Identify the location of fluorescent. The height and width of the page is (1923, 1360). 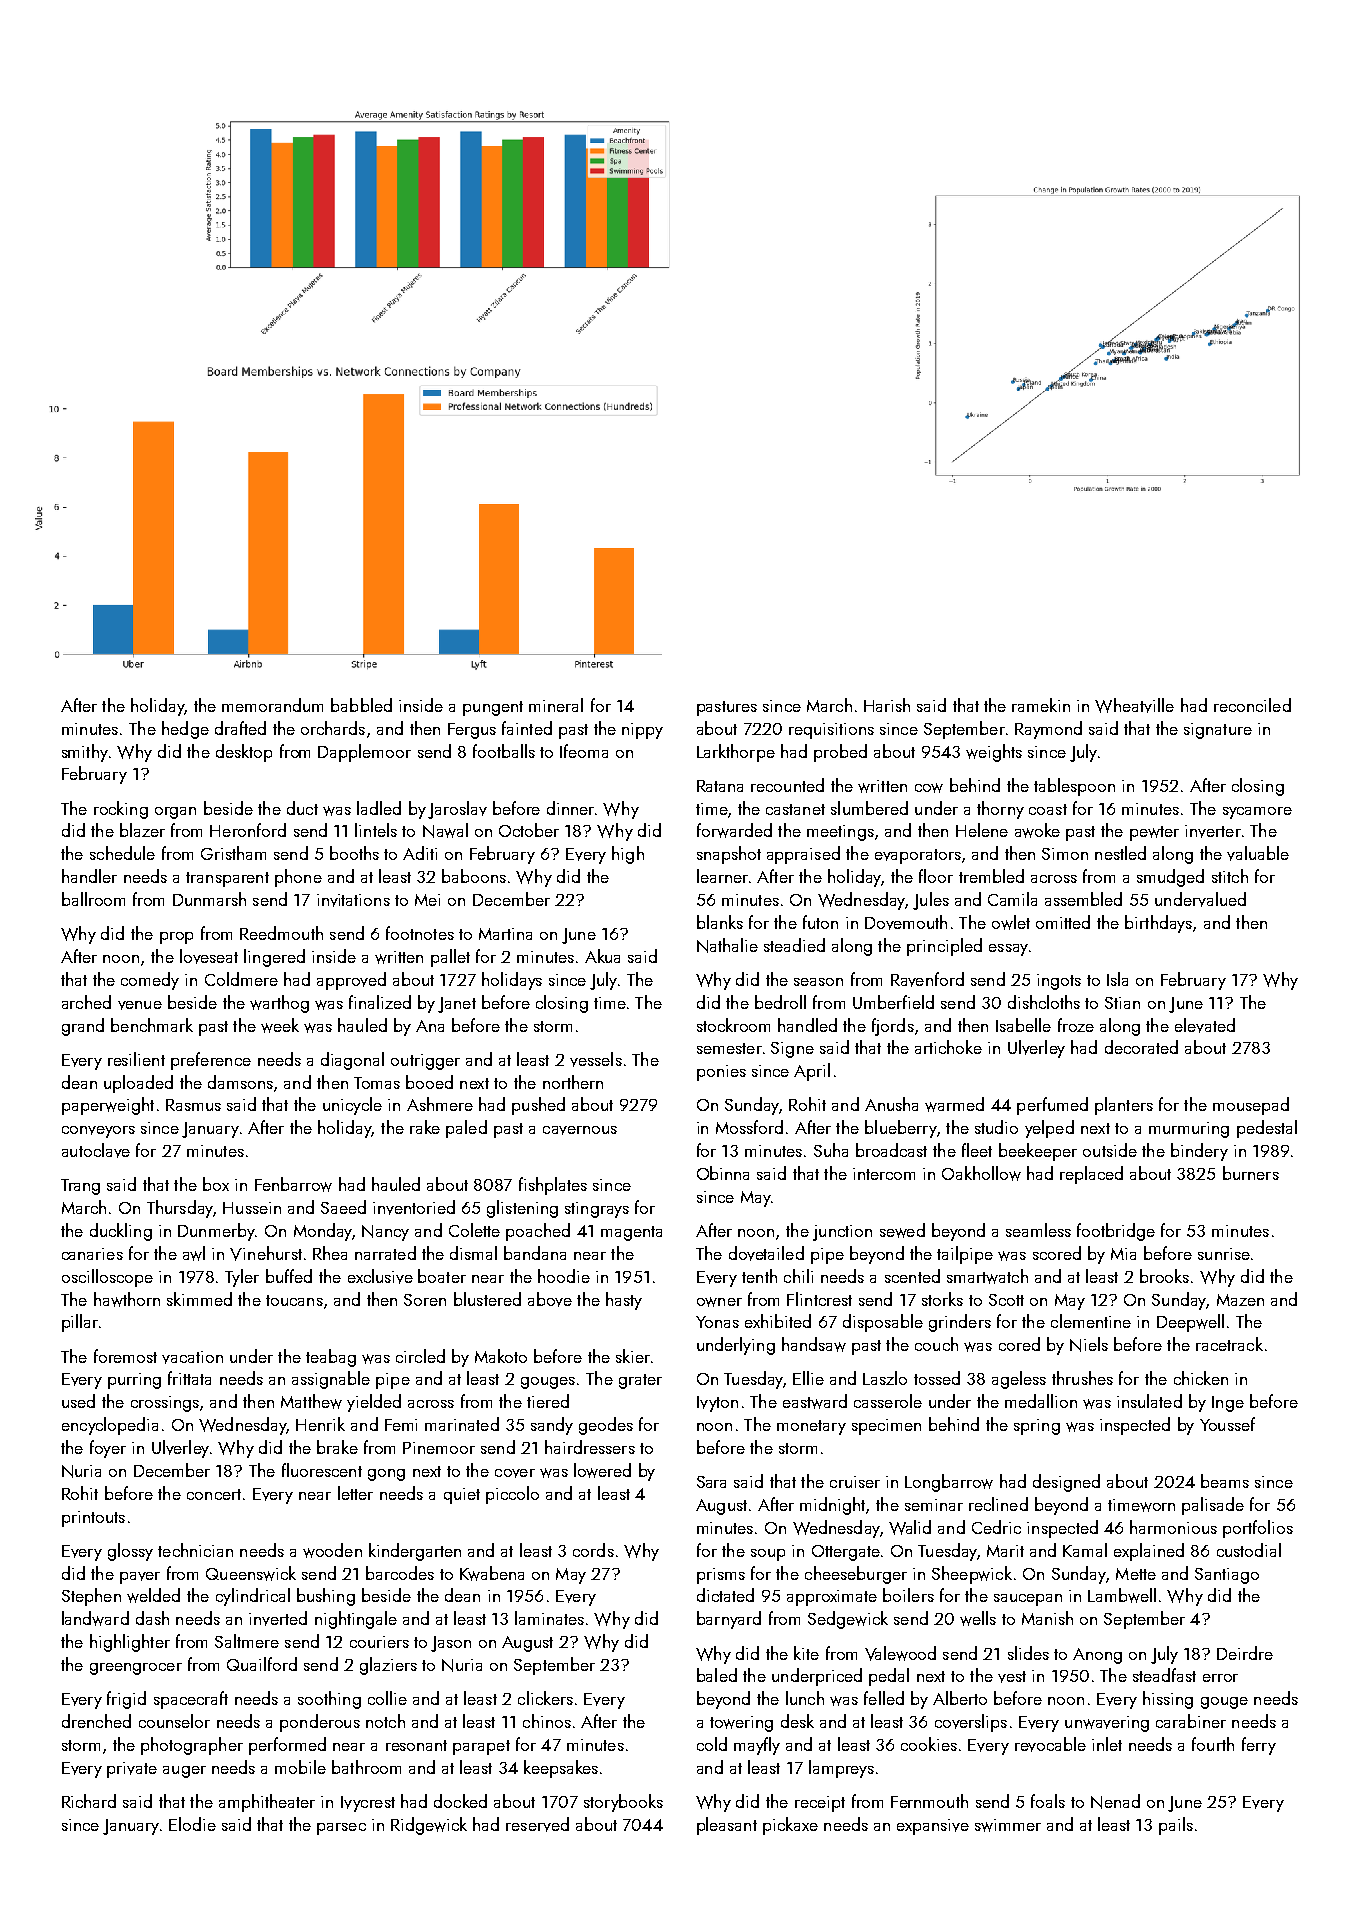
(322, 1470).
